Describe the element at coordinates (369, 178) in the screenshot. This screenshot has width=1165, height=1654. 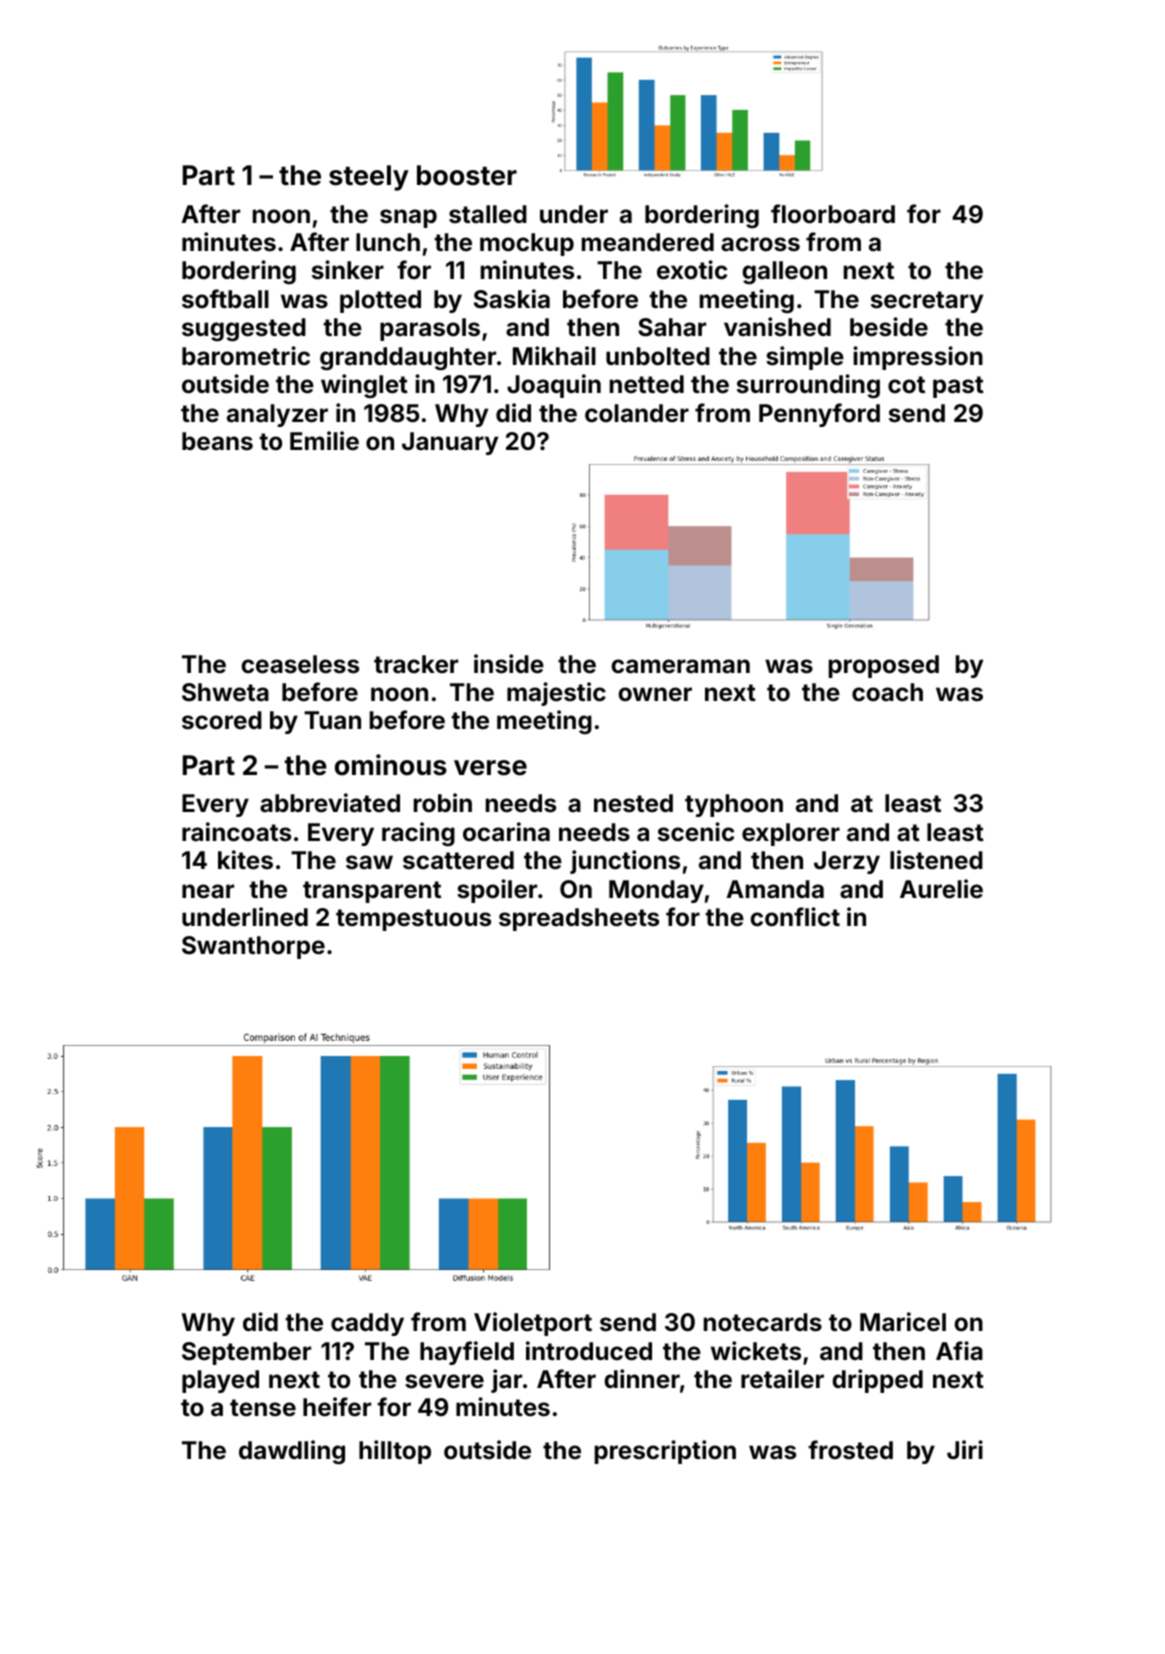
I see `steely` at that location.
